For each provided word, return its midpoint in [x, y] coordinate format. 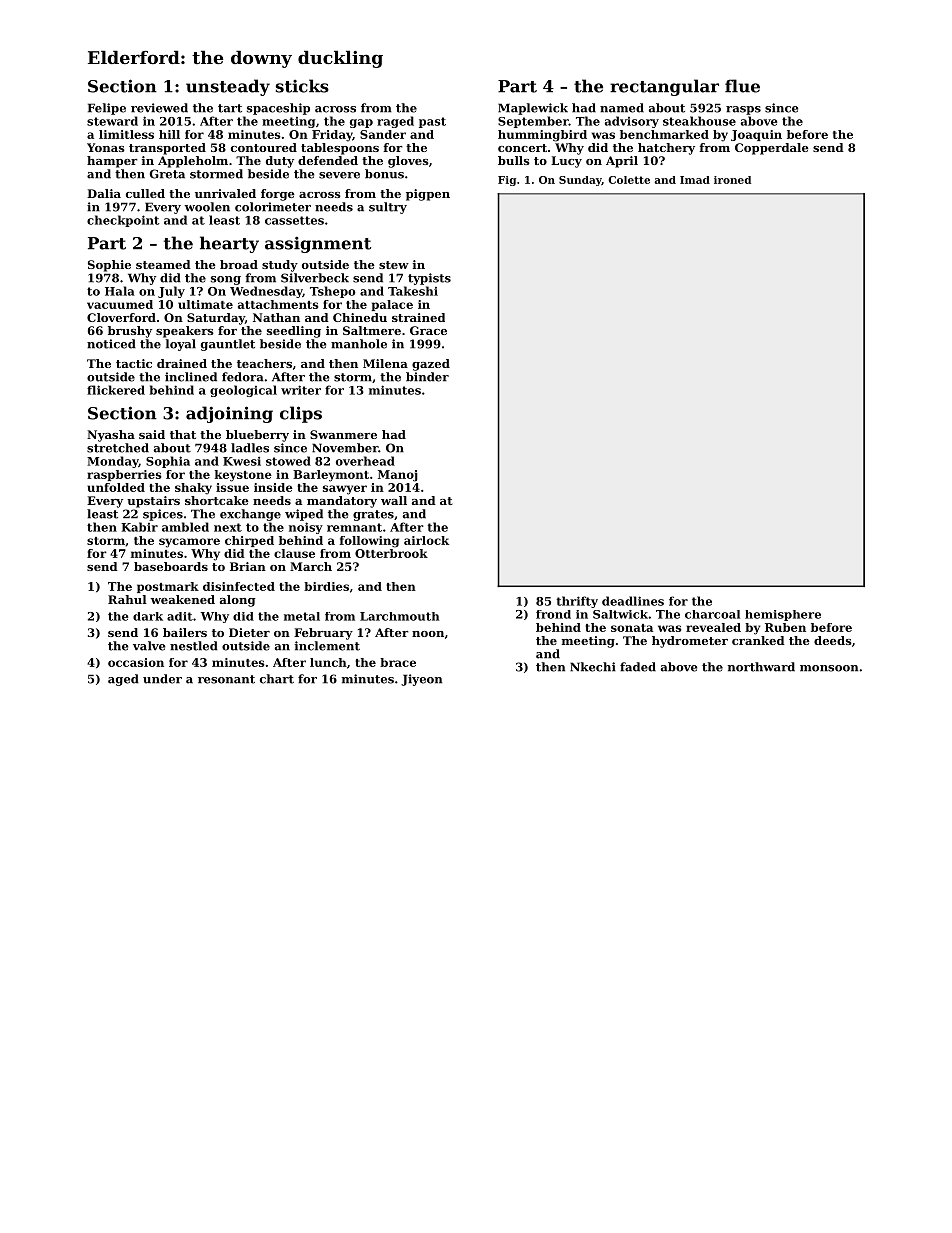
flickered [116, 390]
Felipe [107, 109]
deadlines [633, 601]
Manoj [398, 476]
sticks [302, 86]
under [162, 679]
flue [742, 86]
